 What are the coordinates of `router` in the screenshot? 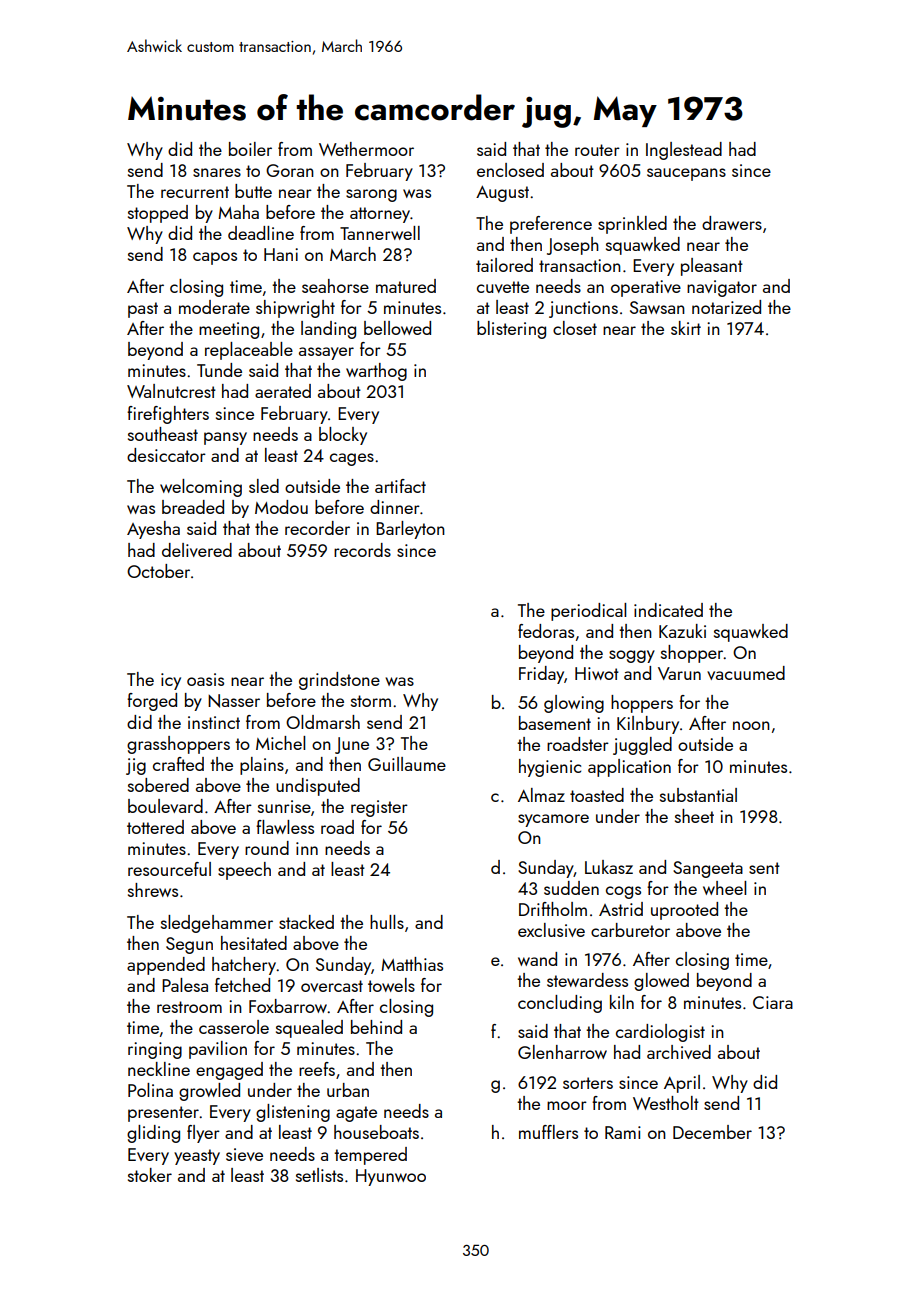 It's located at (597, 150).
